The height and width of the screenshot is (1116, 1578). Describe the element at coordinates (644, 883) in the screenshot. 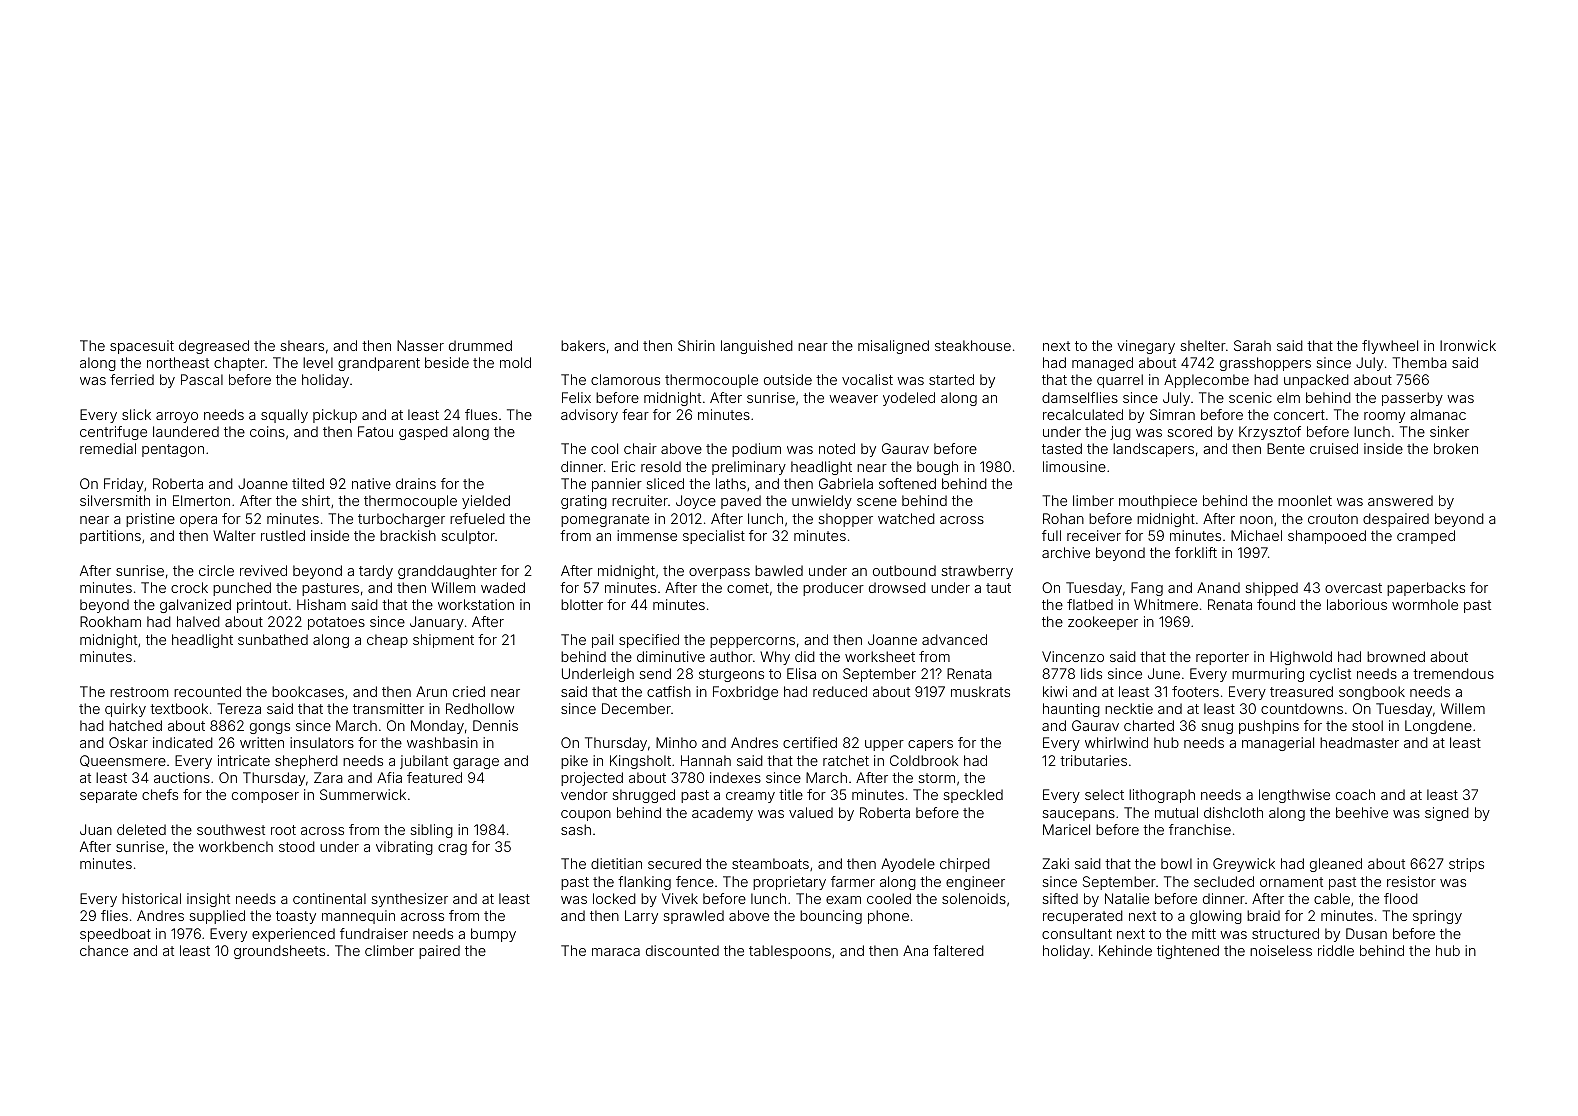

I see `flanking` at that location.
